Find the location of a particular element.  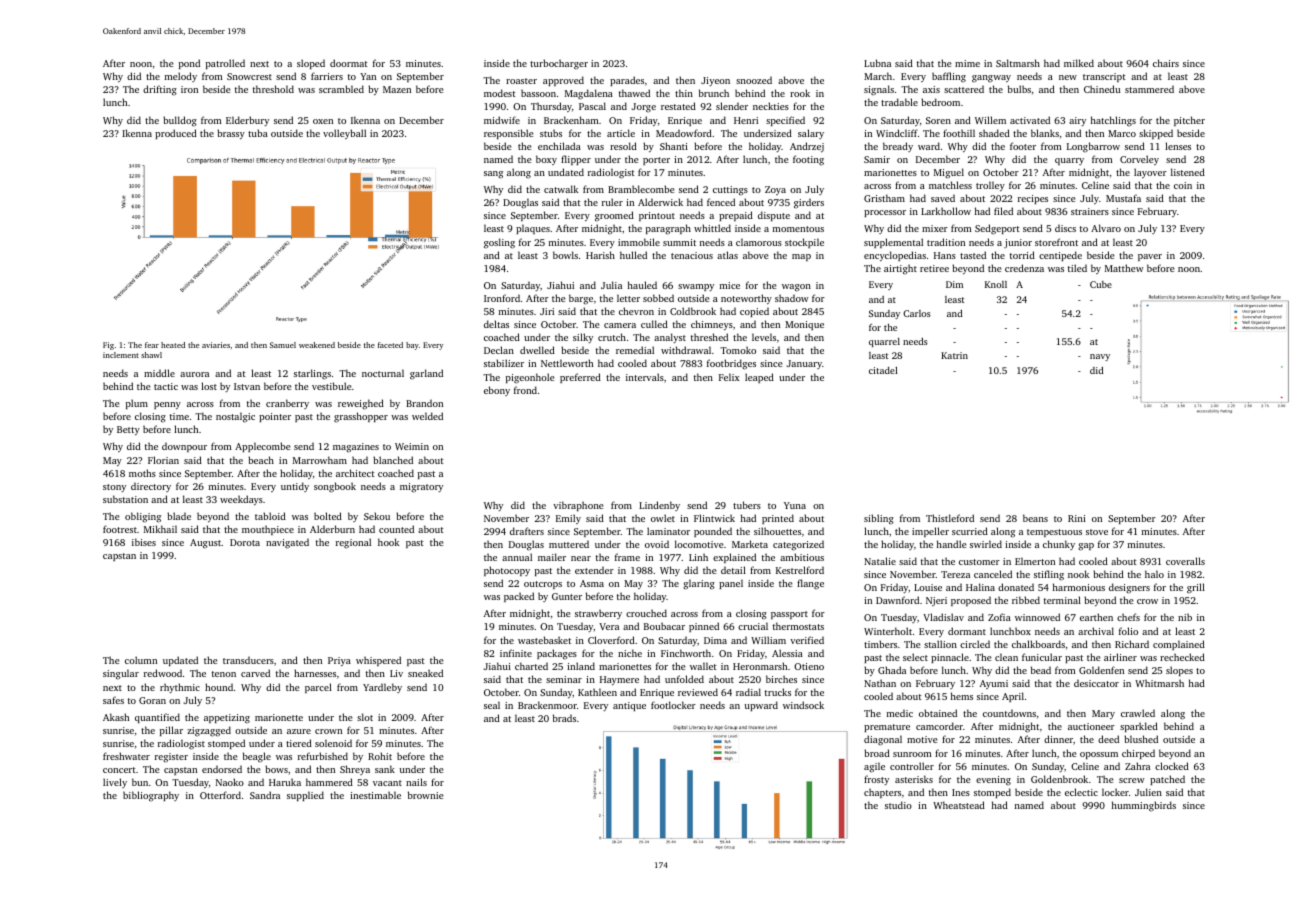

navy is located at coordinates (1100, 357).
